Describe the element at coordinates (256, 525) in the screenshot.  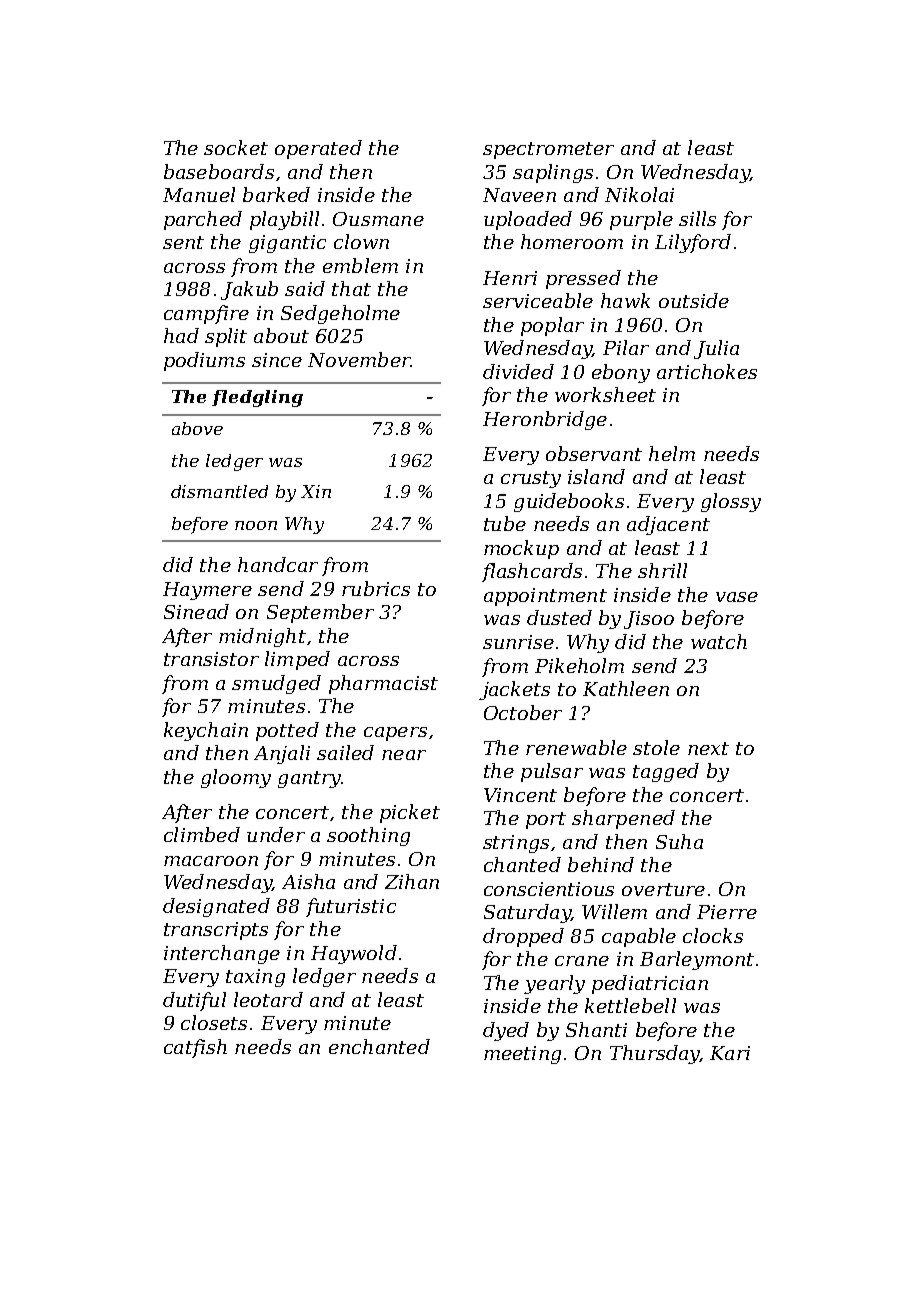
I see `noon` at that location.
